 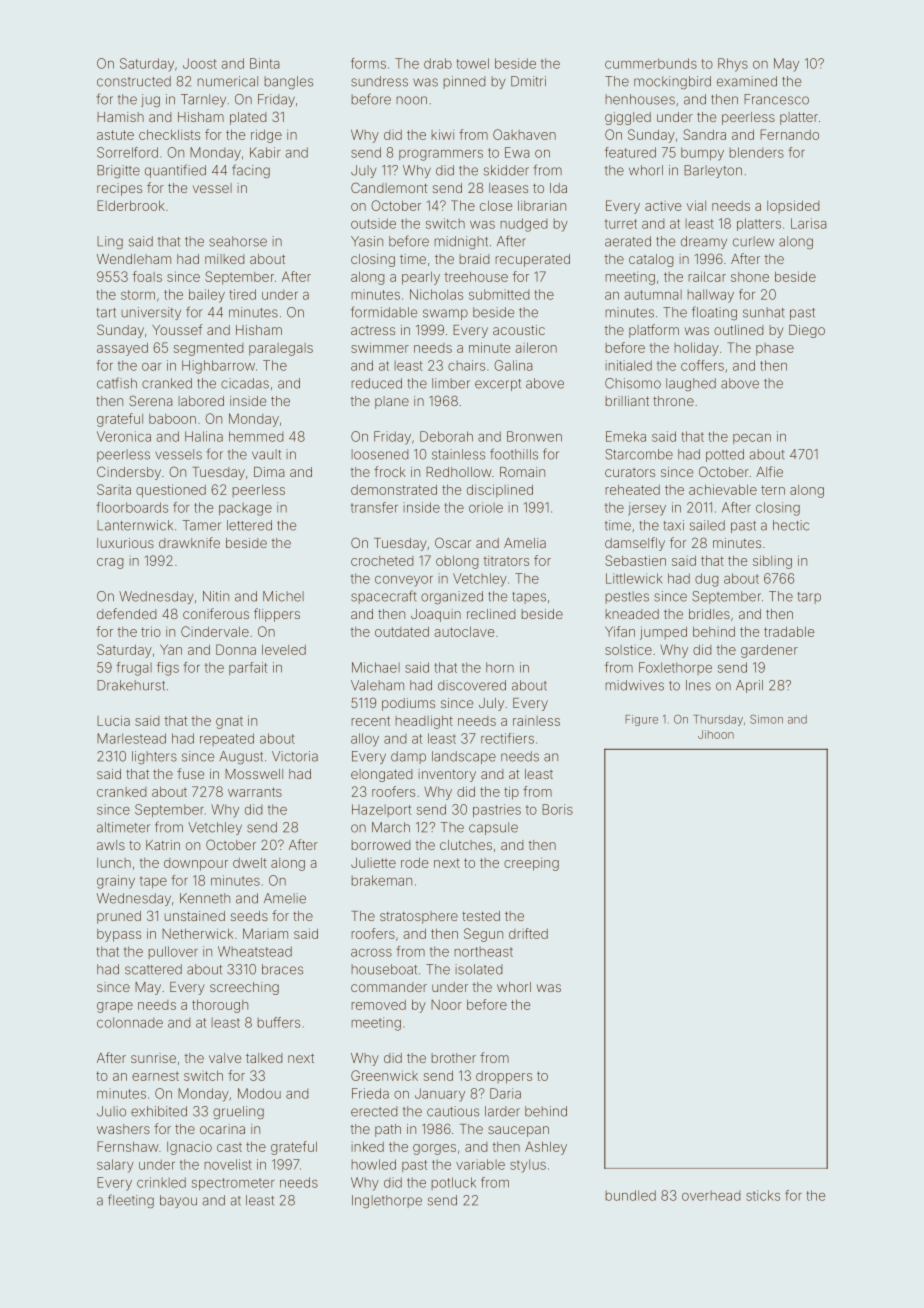 I want to click on Noor, so click(x=446, y=1005).
